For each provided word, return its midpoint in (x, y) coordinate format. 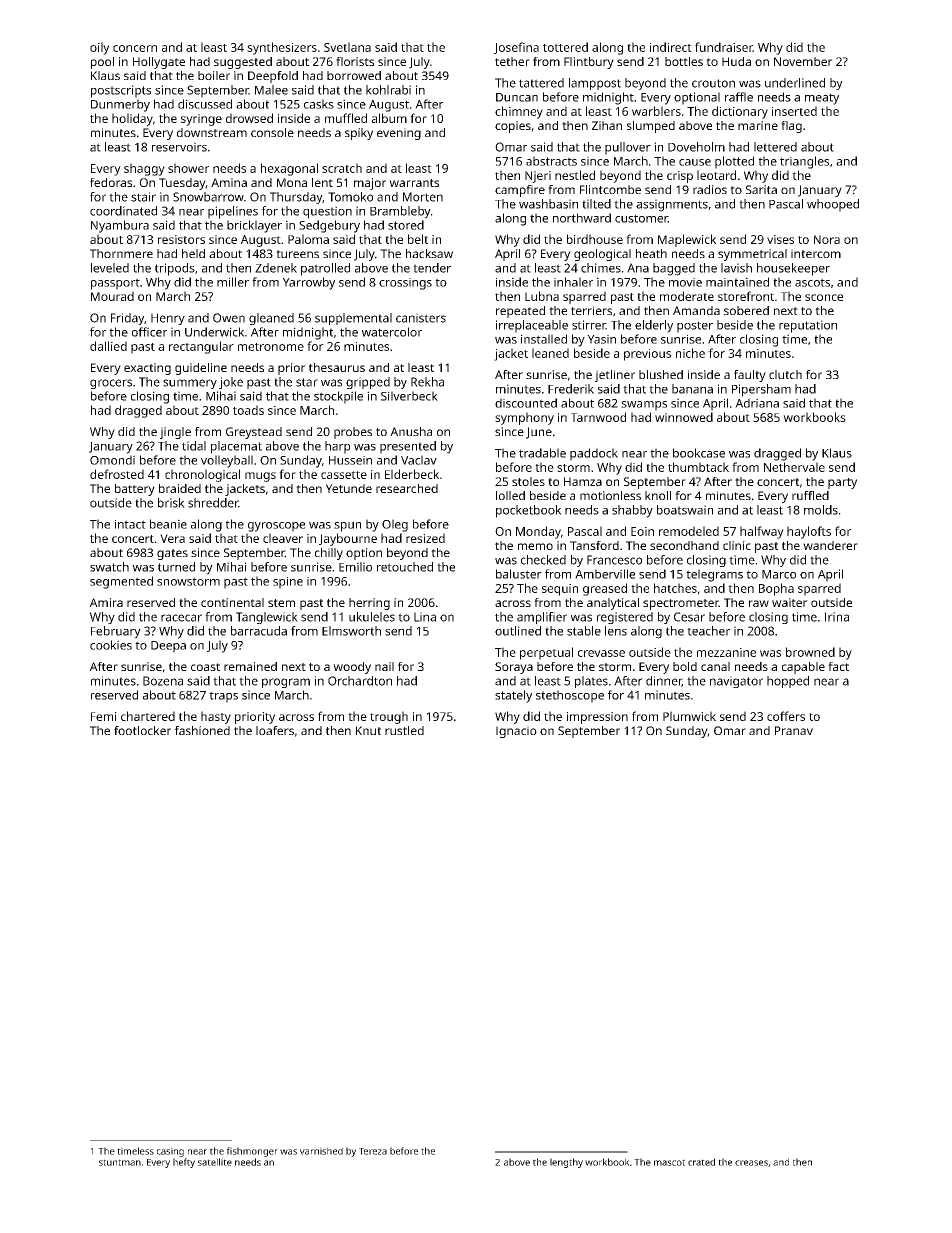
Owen (229, 318)
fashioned (202, 730)
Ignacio (516, 732)
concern (135, 48)
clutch (785, 374)
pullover (628, 148)
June (539, 433)
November (803, 61)
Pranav (794, 730)
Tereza (373, 1151)
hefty (184, 1163)
